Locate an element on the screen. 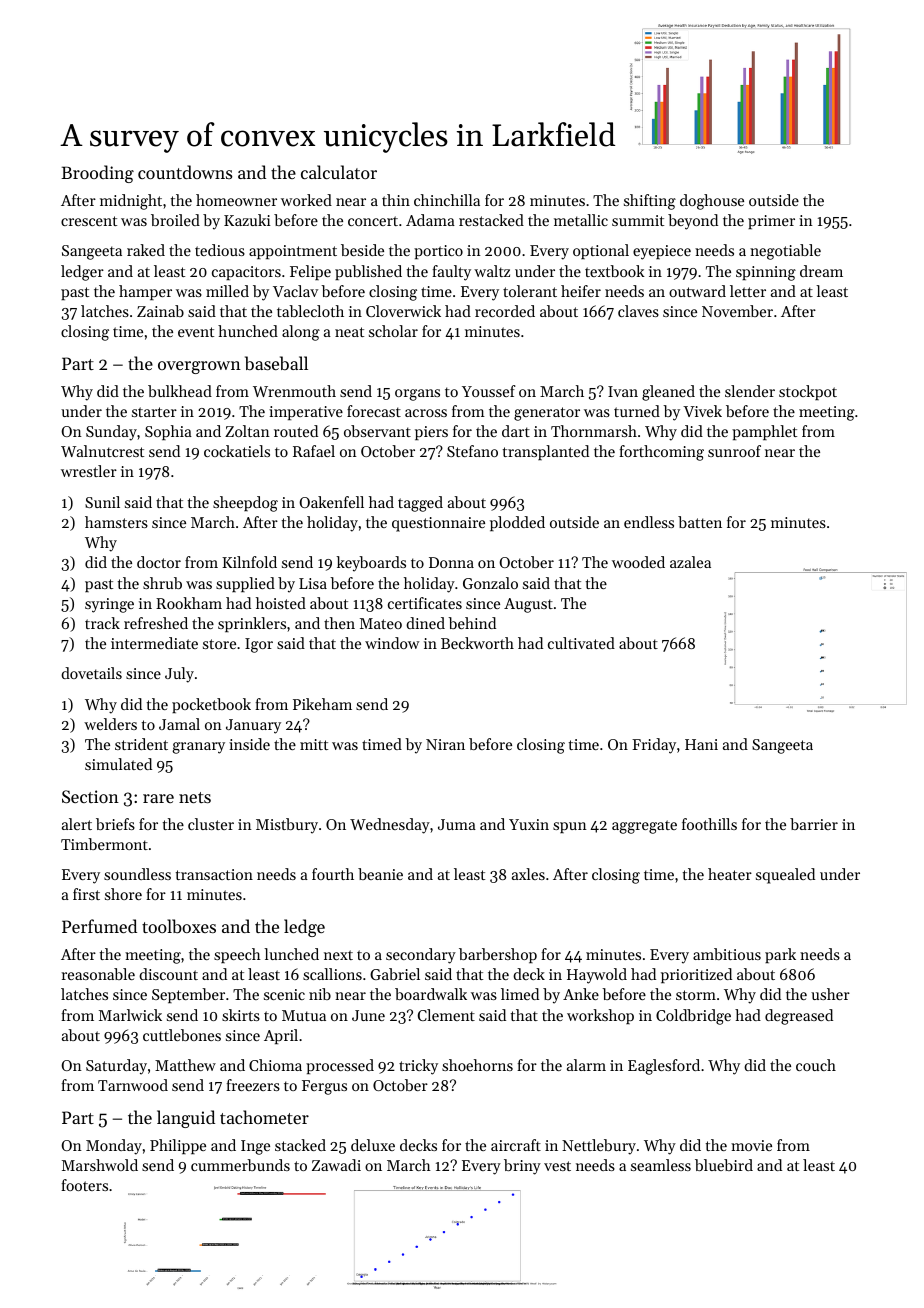 The height and width of the screenshot is (1308, 924). Walnutcrest is located at coordinates (102, 451).
